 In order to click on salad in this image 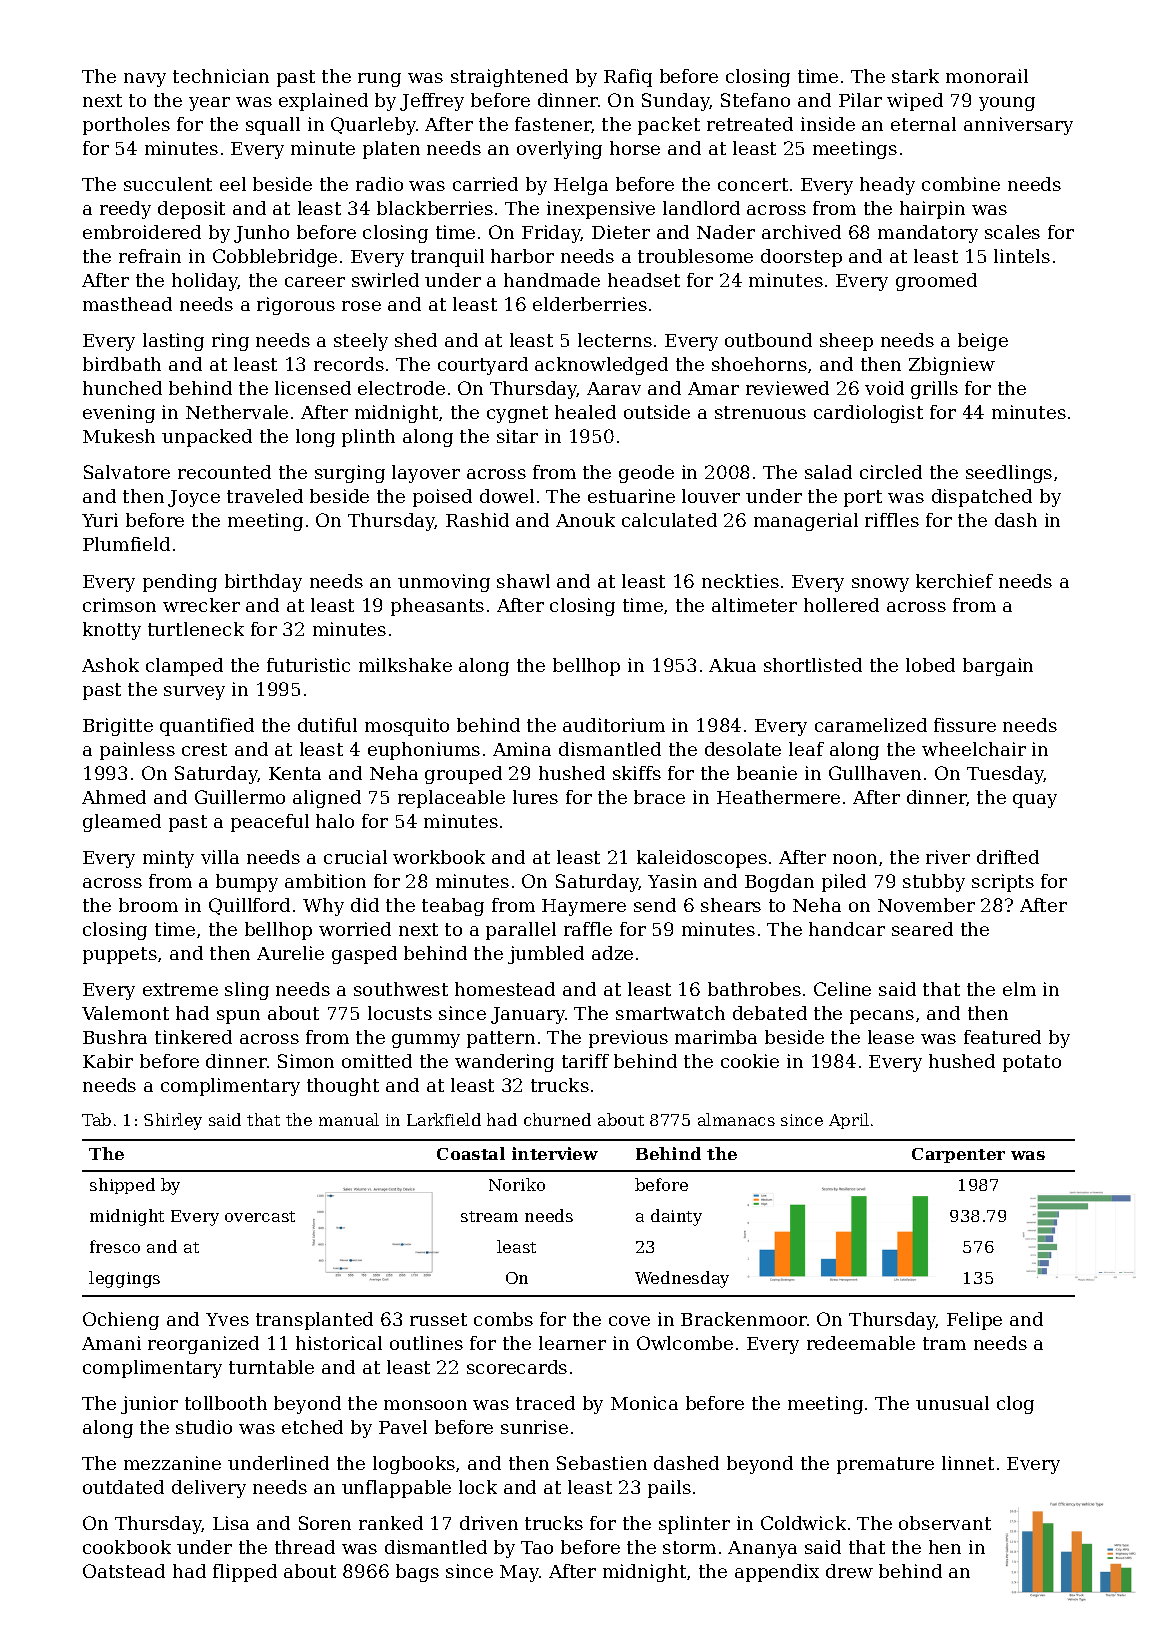, I will do `click(828, 472)`.
